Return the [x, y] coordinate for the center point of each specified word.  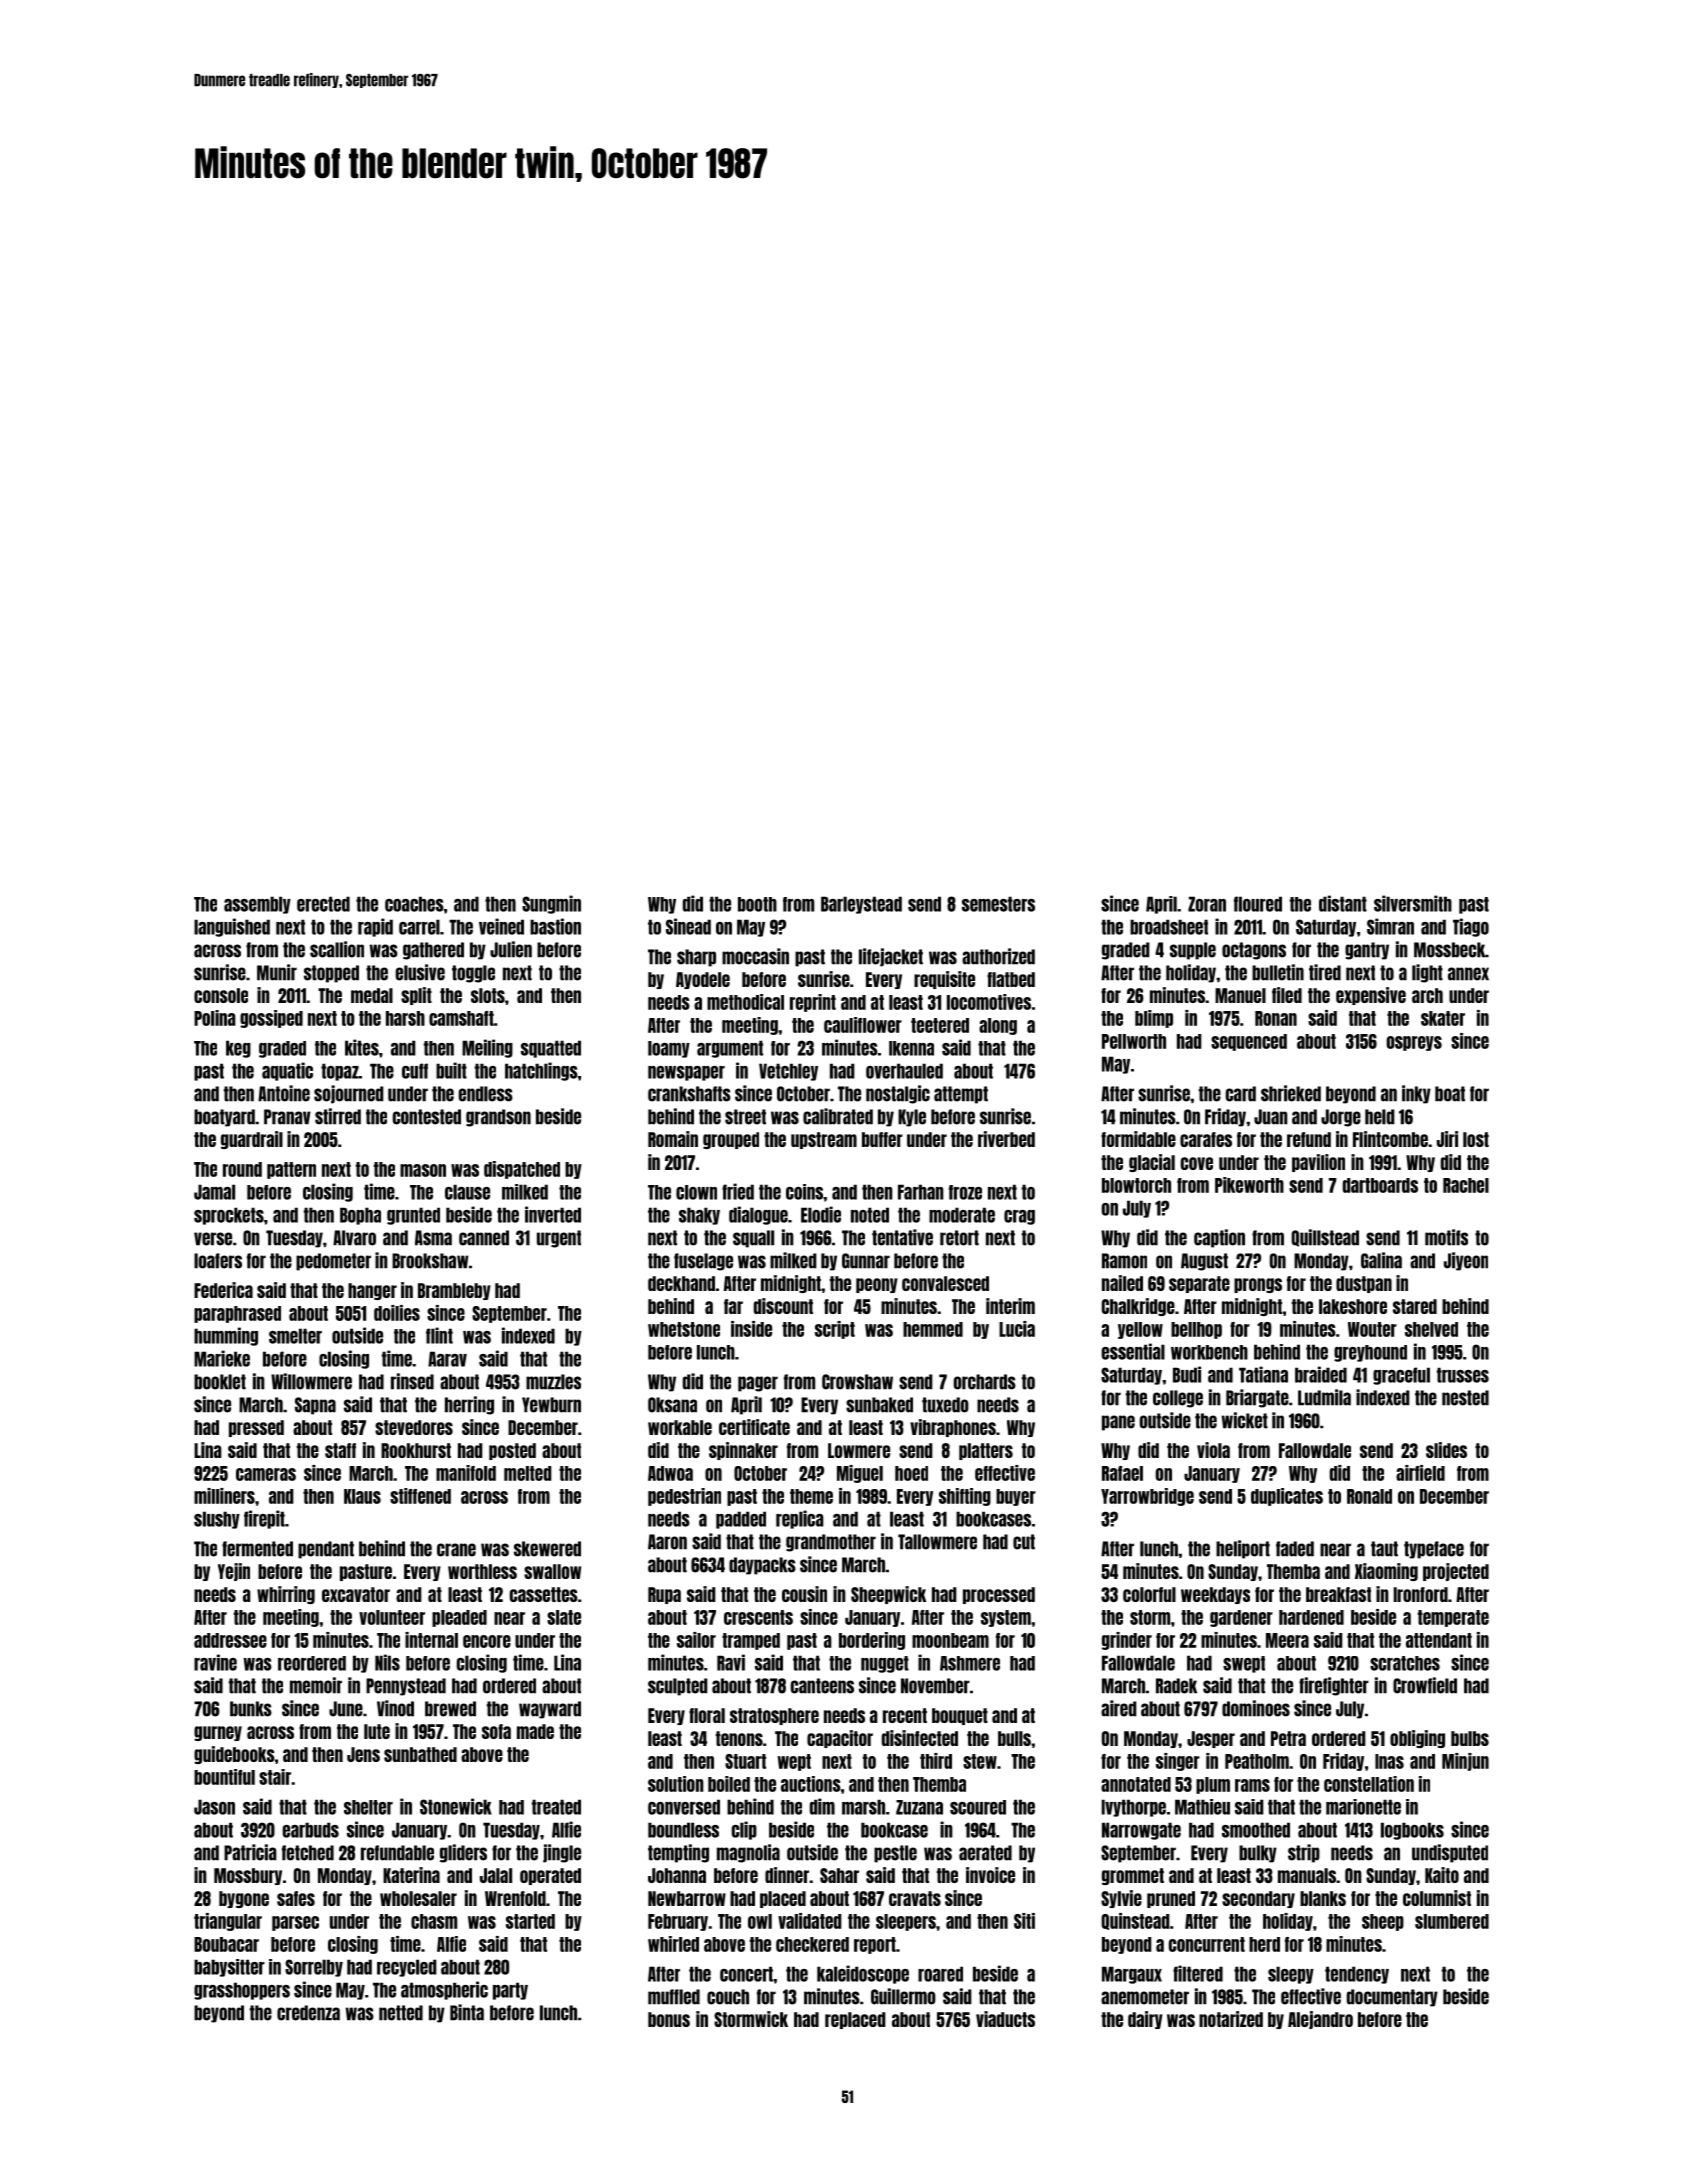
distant [1343, 903]
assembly [257, 905]
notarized [1231, 2019]
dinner [787, 1875]
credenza [308, 2013]
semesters [998, 904]
